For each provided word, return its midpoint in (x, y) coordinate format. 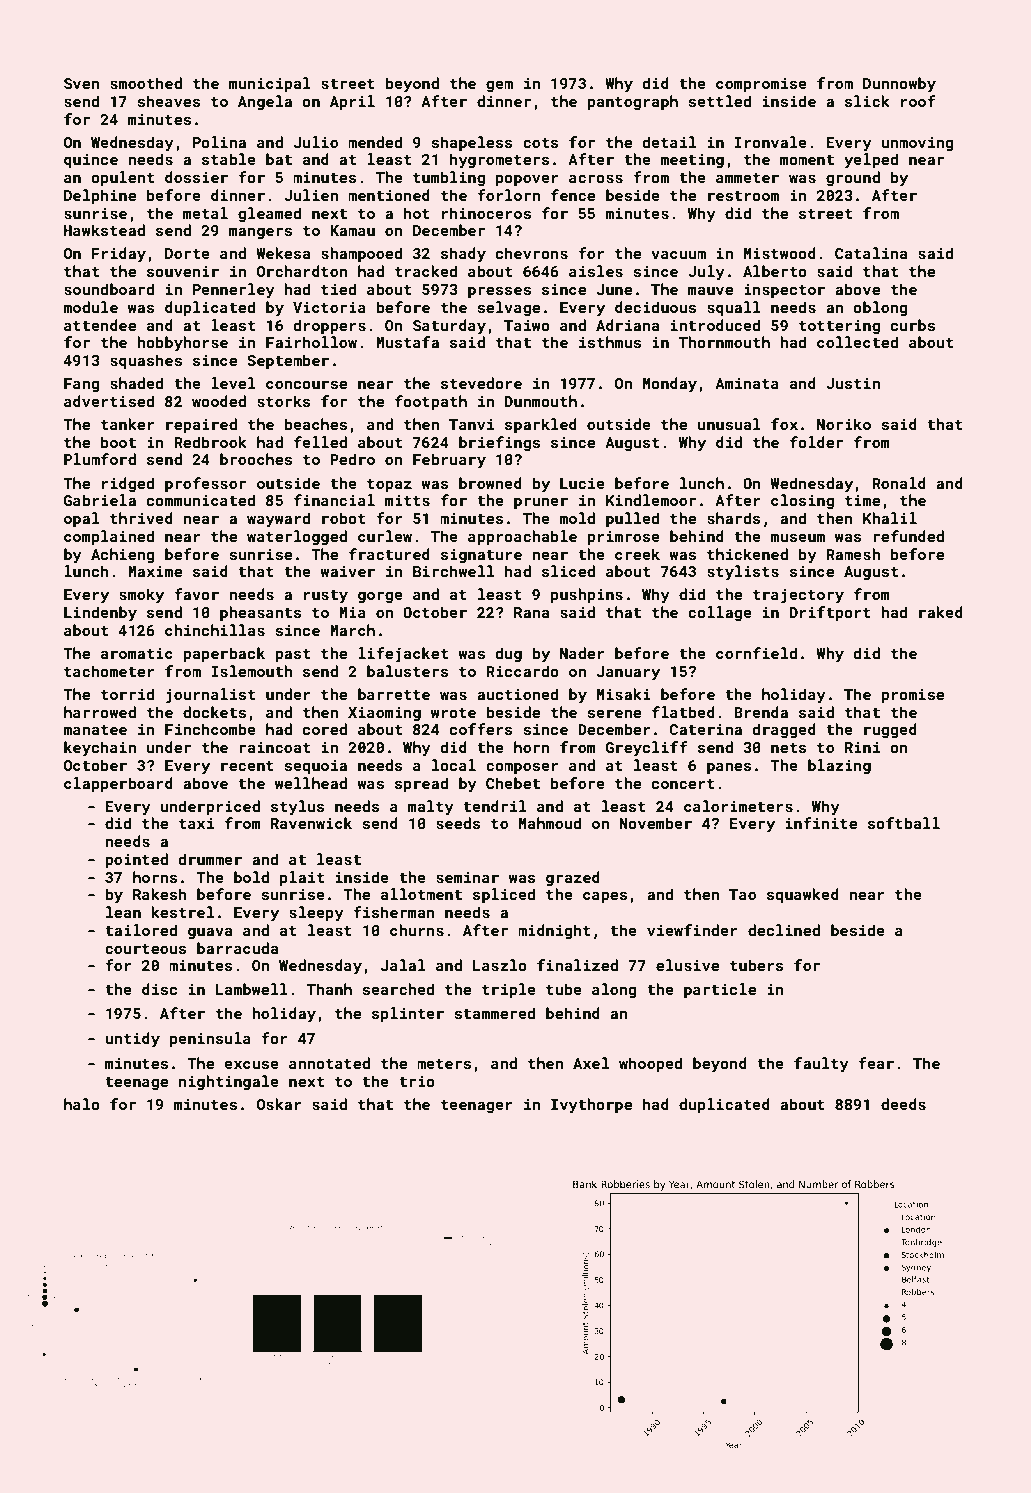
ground (853, 178)
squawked (803, 895)
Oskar (279, 1104)
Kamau (352, 230)
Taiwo (527, 325)
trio (417, 1081)
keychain (100, 748)
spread (421, 784)
